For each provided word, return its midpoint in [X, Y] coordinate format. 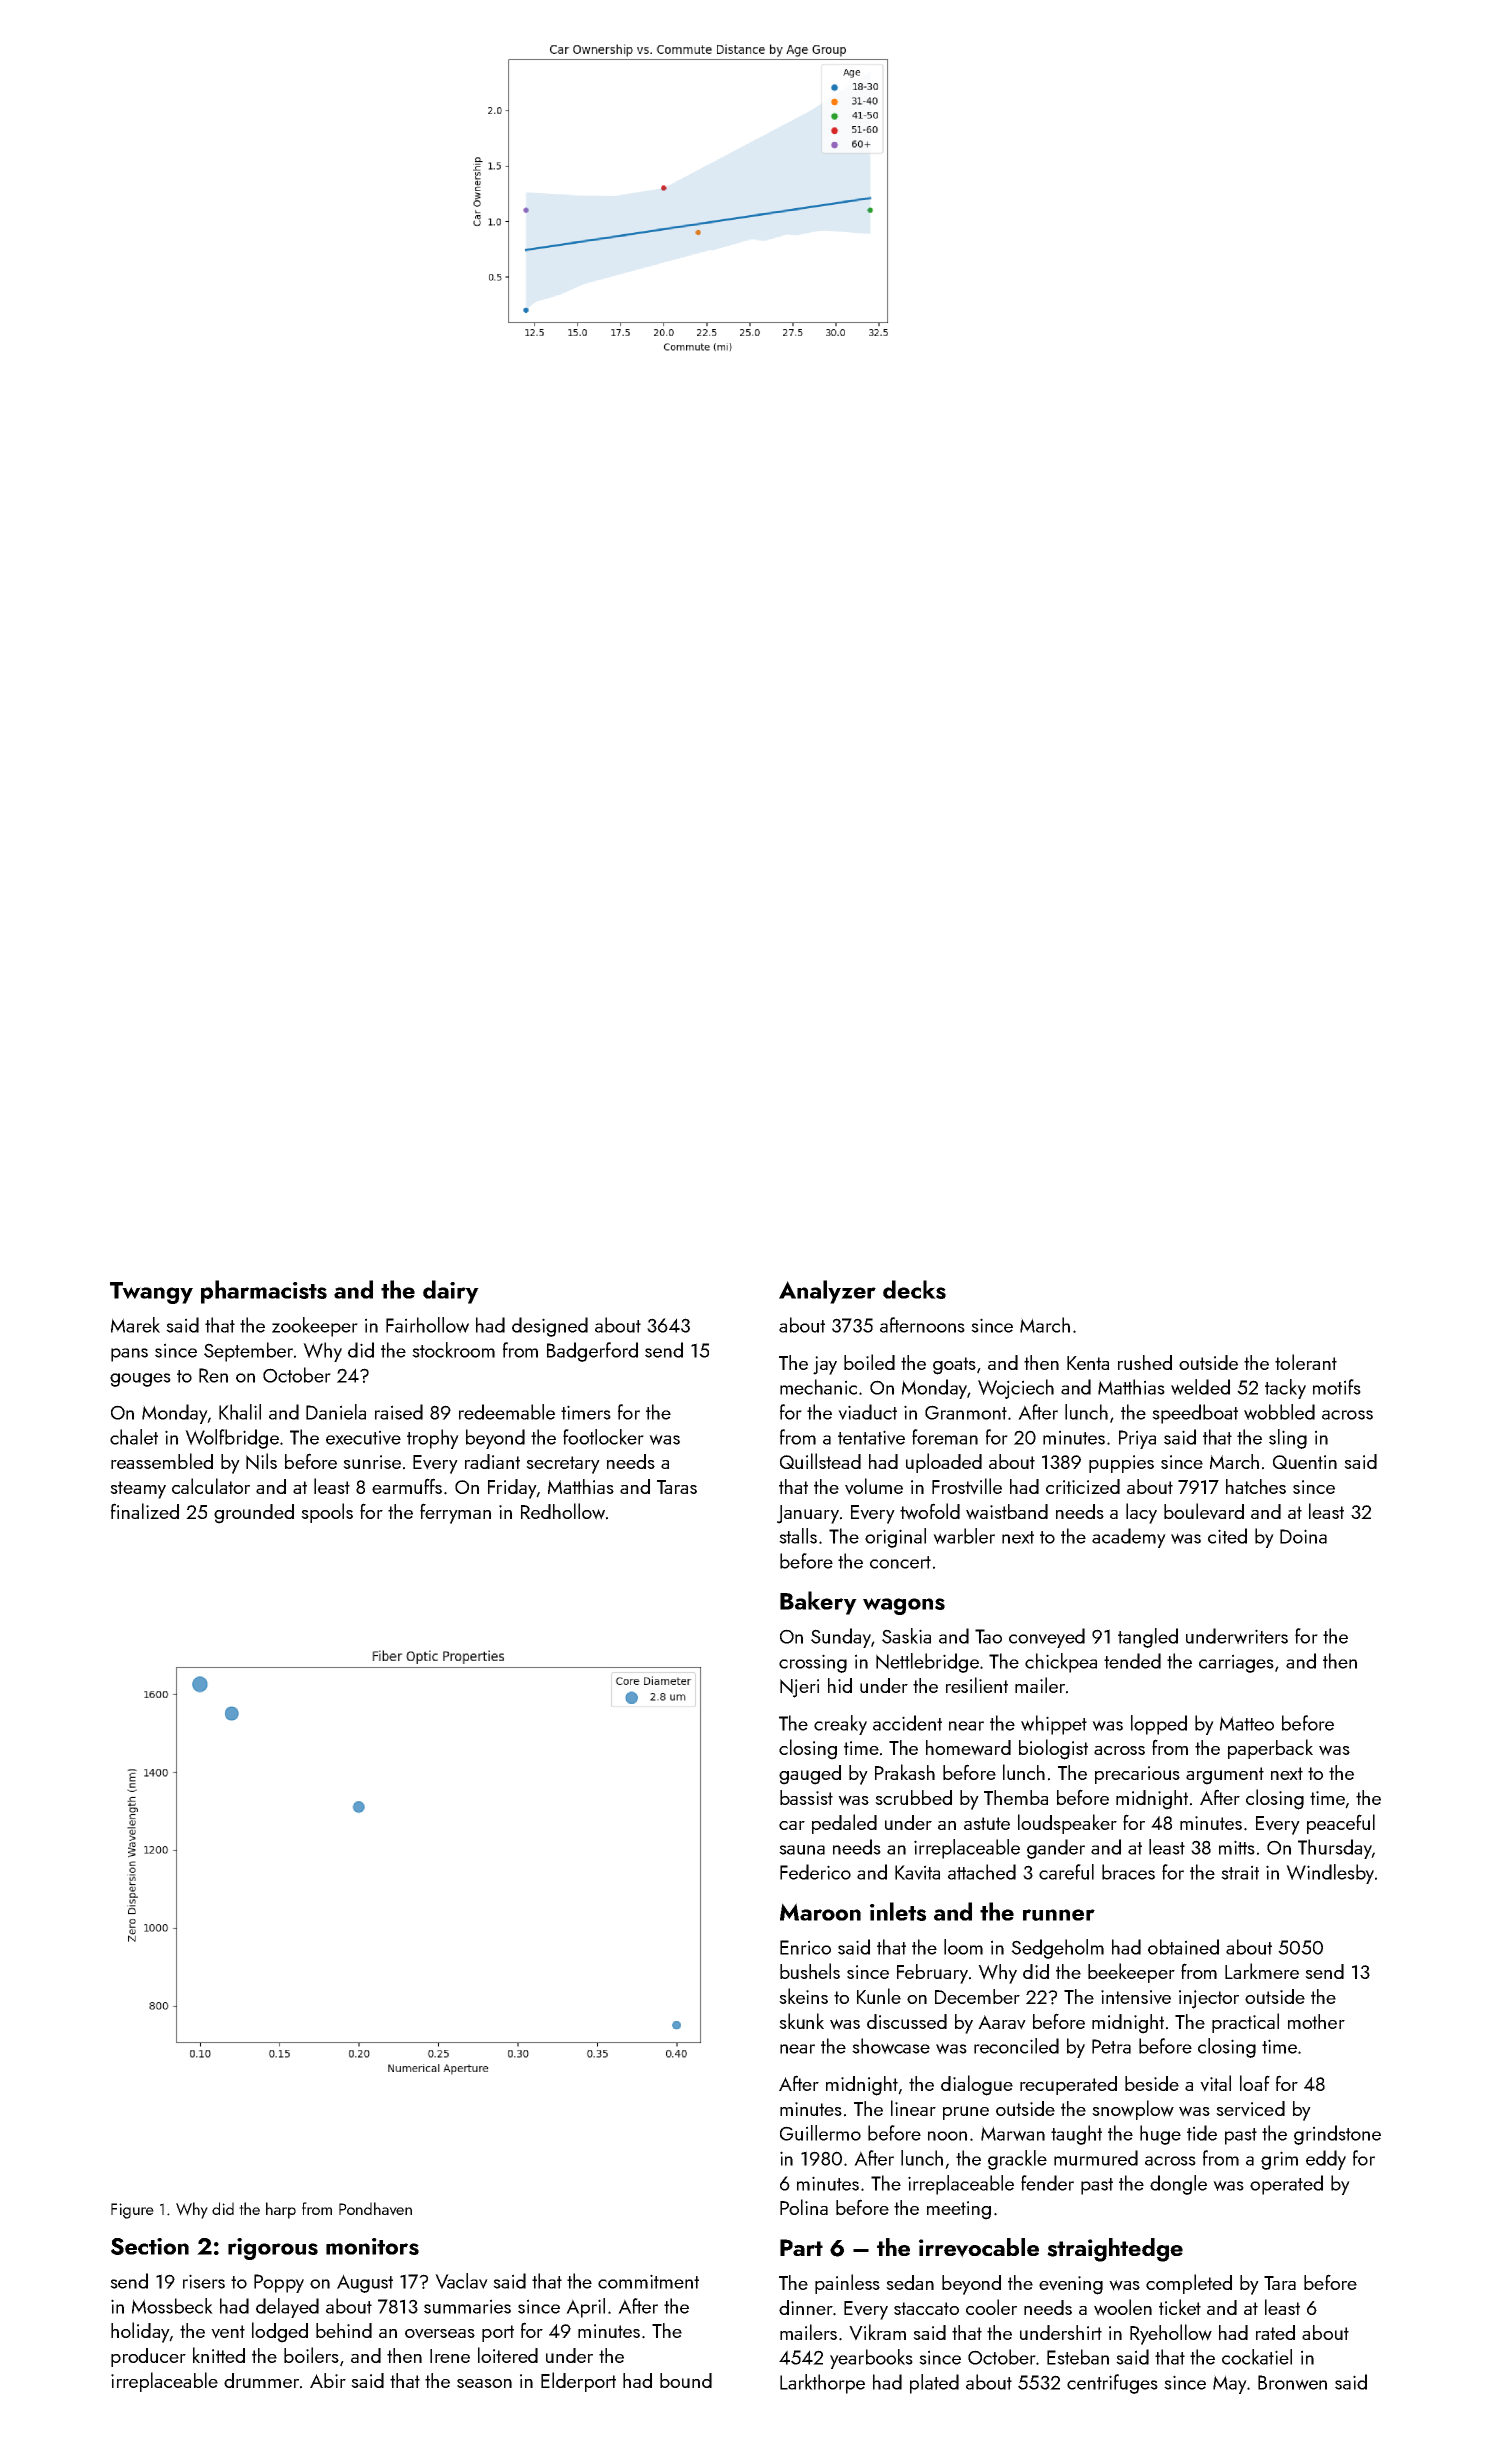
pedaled [844, 1824]
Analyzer [827, 1292]
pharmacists [264, 1292]
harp [281, 2210]
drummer [261, 2380]
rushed [1145, 1362]
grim [1279, 2160]
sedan [910, 2282]
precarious [1137, 1775]
